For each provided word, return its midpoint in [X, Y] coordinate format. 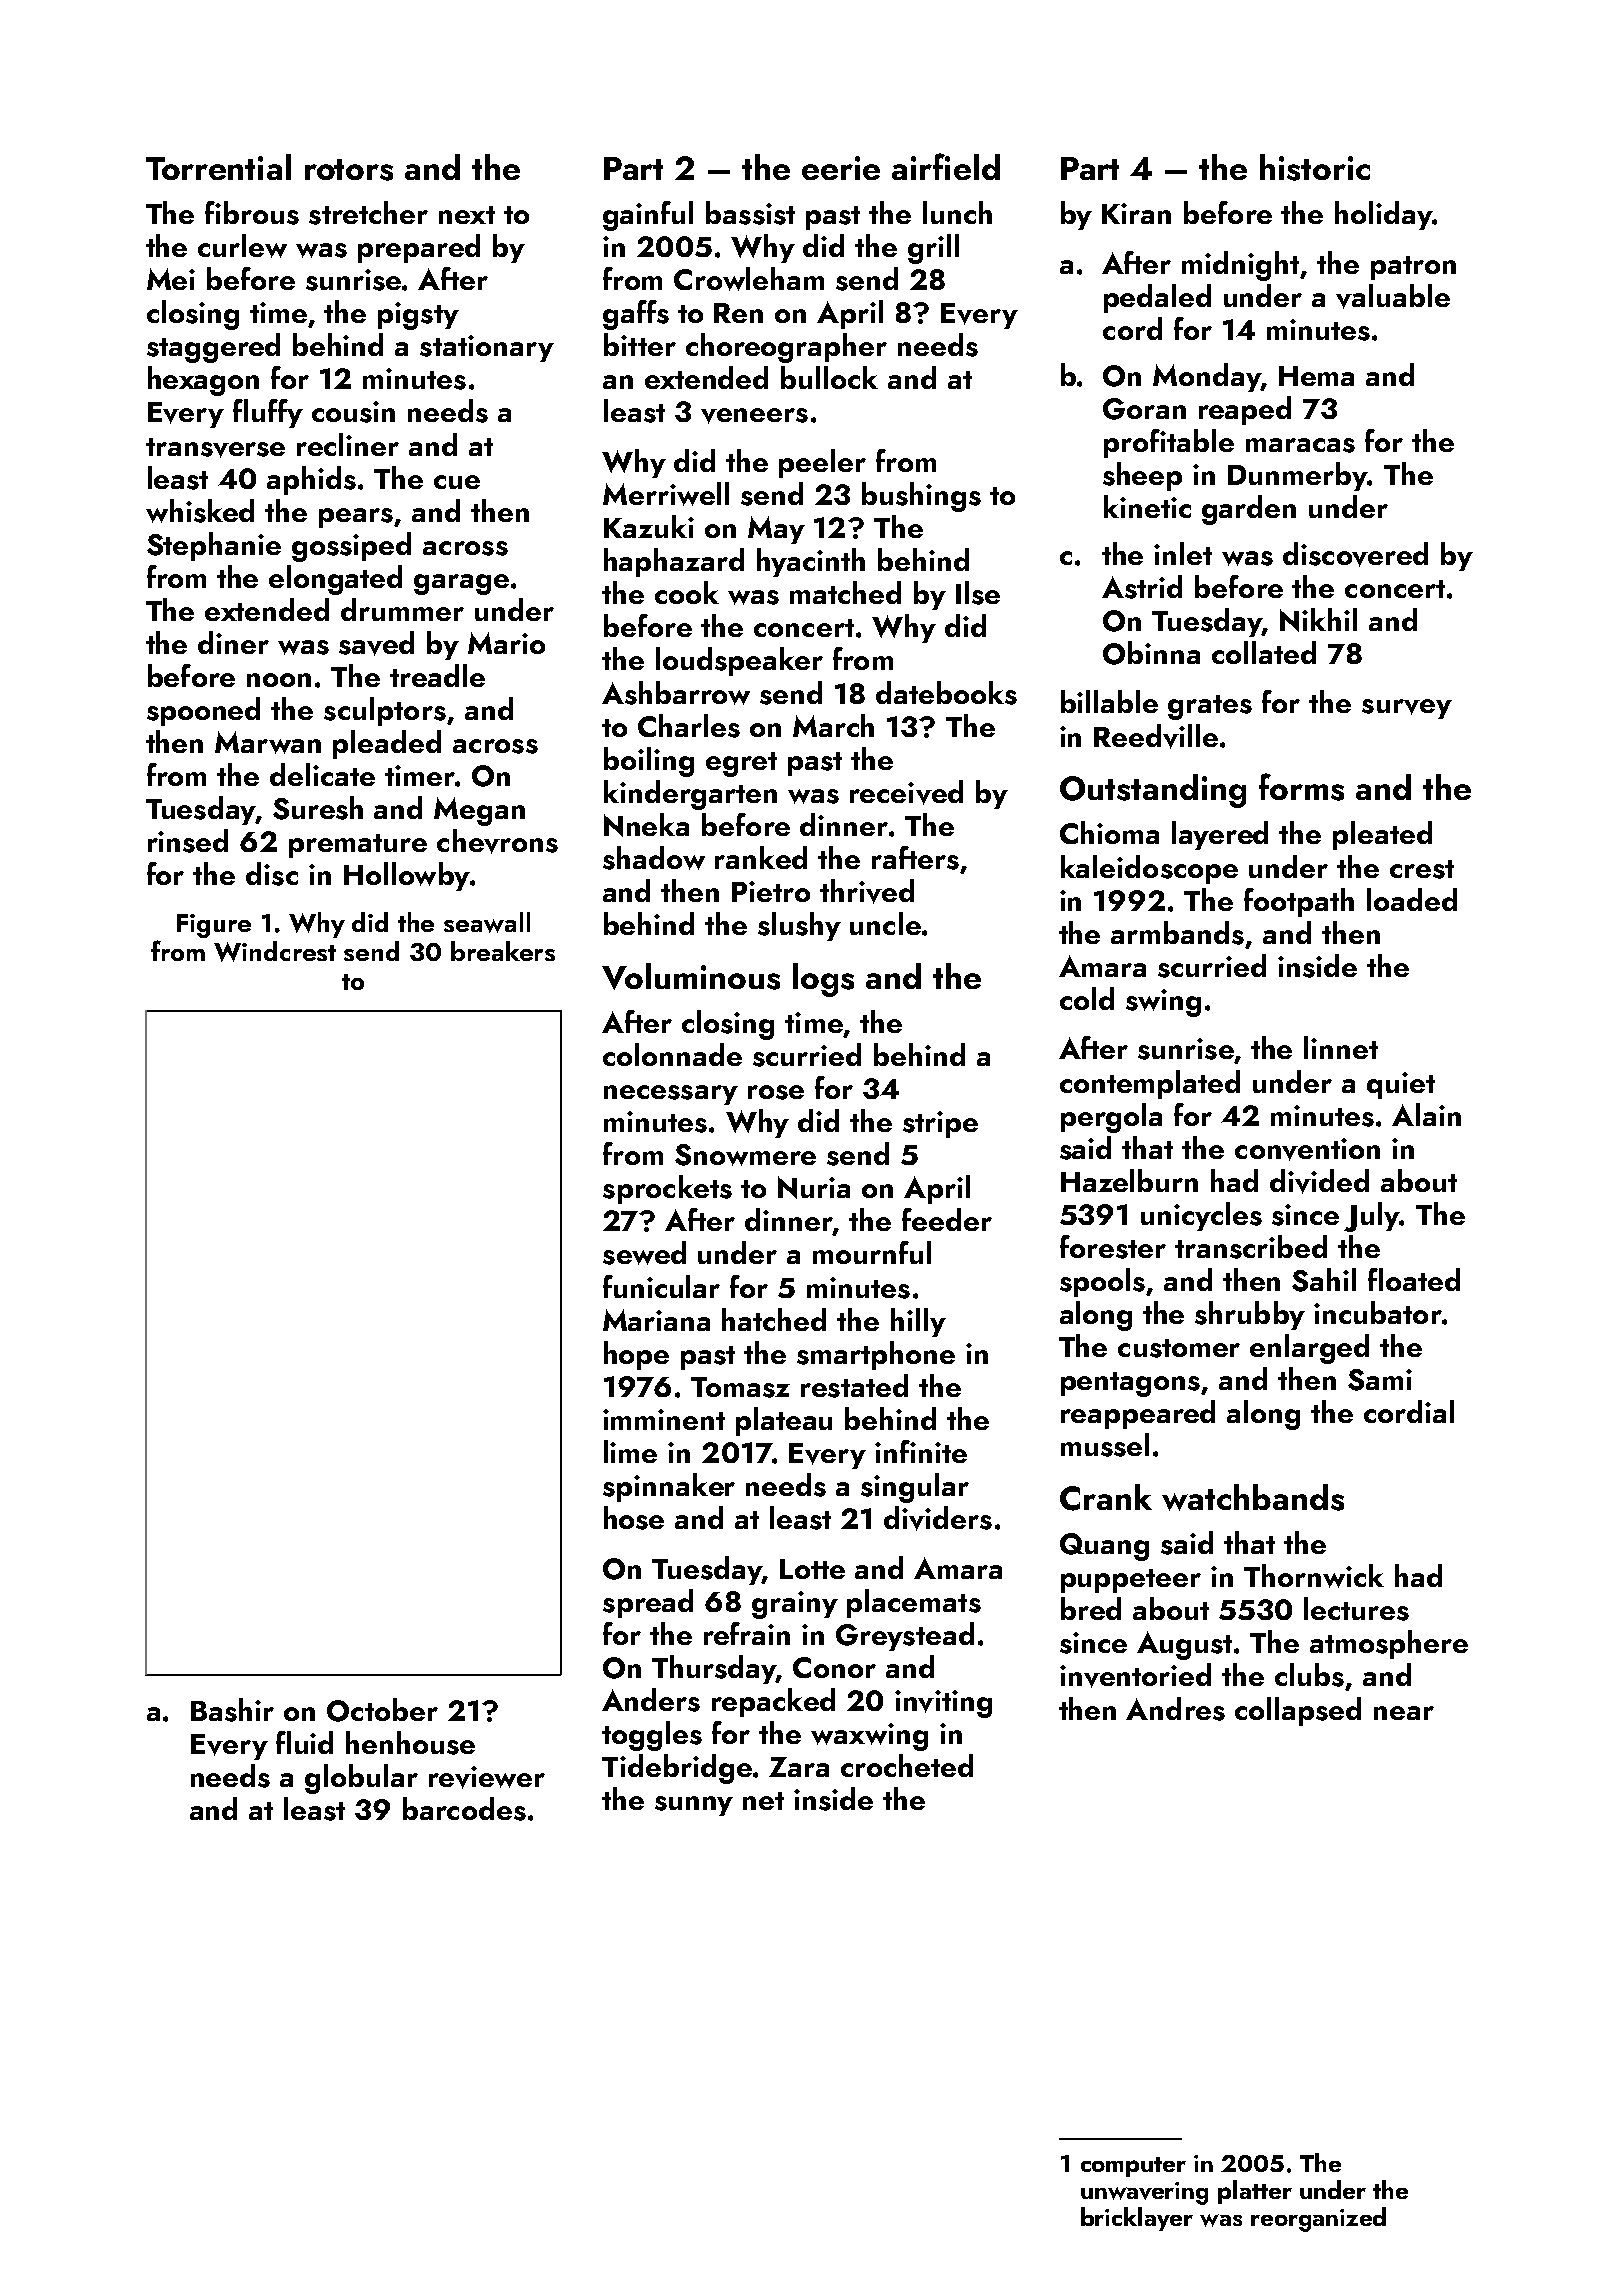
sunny [694, 1806]
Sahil [1324, 1280]
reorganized [1318, 2219]
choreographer [786, 348]
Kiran [1136, 213]
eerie [841, 168]
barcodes [464, 1809]
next [467, 215]
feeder [947, 1219]
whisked [200, 511]
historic [1315, 167]
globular [361, 1779]
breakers [503, 951]
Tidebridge [677, 1769]
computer [1133, 2167]
